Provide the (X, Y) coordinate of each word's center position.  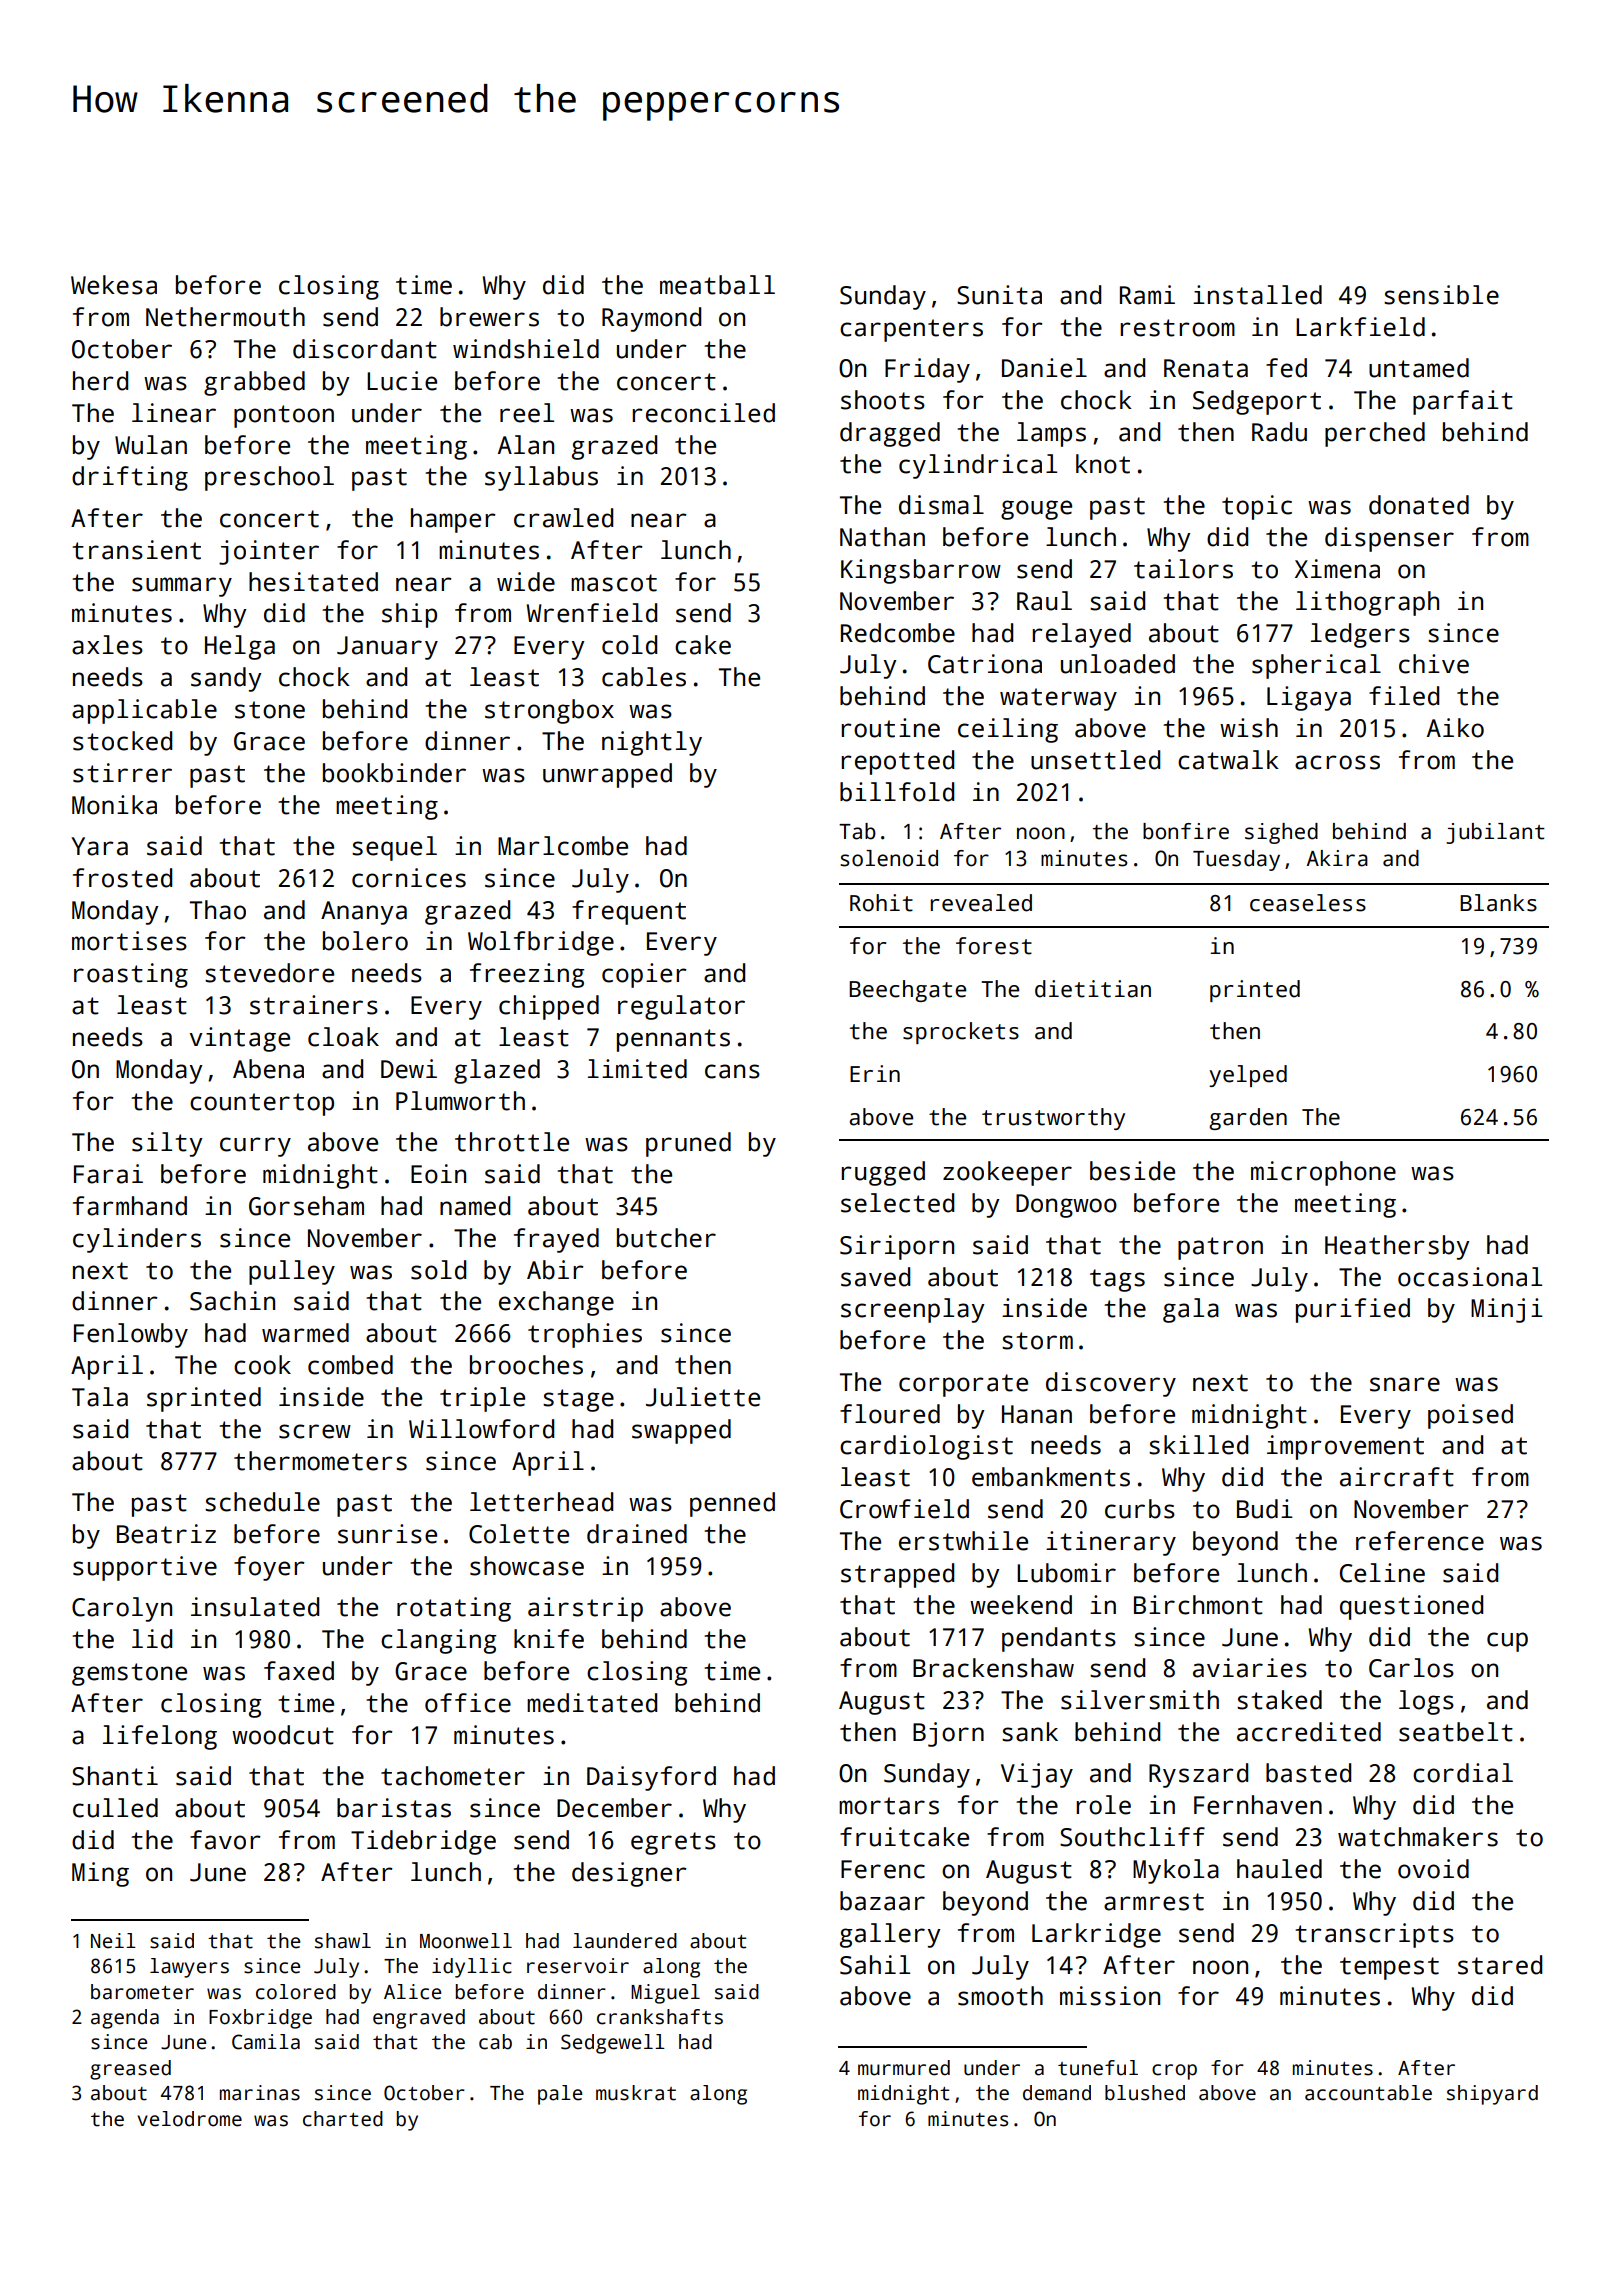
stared (1500, 1965)
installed (1257, 295)
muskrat (636, 2093)
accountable (1368, 2093)
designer (629, 1874)
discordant (365, 349)
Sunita (999, 295)
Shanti (115, 1776)
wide (526, 582)
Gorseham (306, 1206)
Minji (1507, 1310)
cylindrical (978, 466)
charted (343, 2119)
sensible (1441, 295)
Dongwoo (1066, 1206)
